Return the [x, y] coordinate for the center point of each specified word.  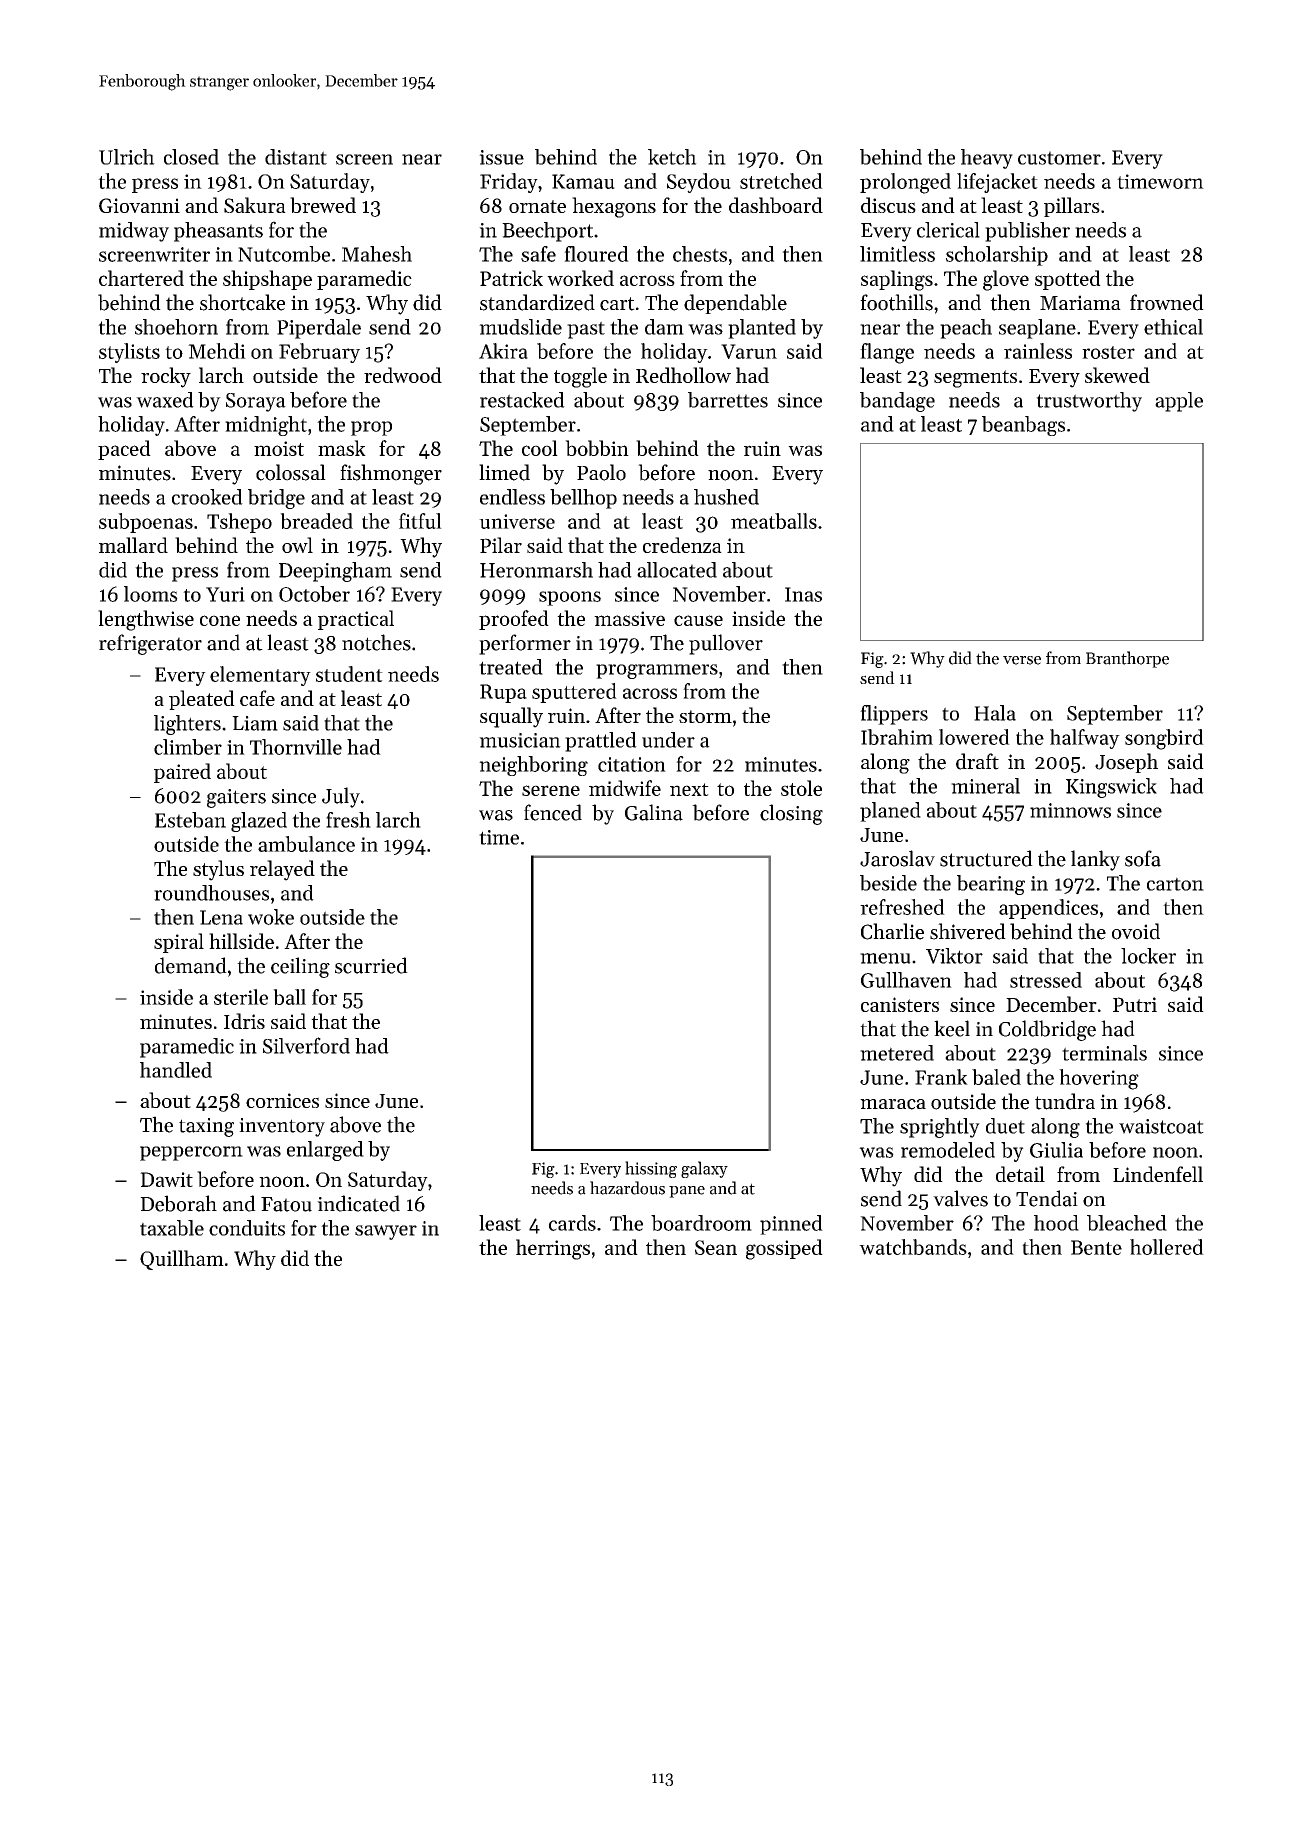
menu [885, 958]
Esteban [190, 820]
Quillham [182, 1260]
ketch [672, 157]
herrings [553, 1249]
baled [996, 1077]
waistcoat [1161, 1126]
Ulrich [127, 157]
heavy [987, 159]
